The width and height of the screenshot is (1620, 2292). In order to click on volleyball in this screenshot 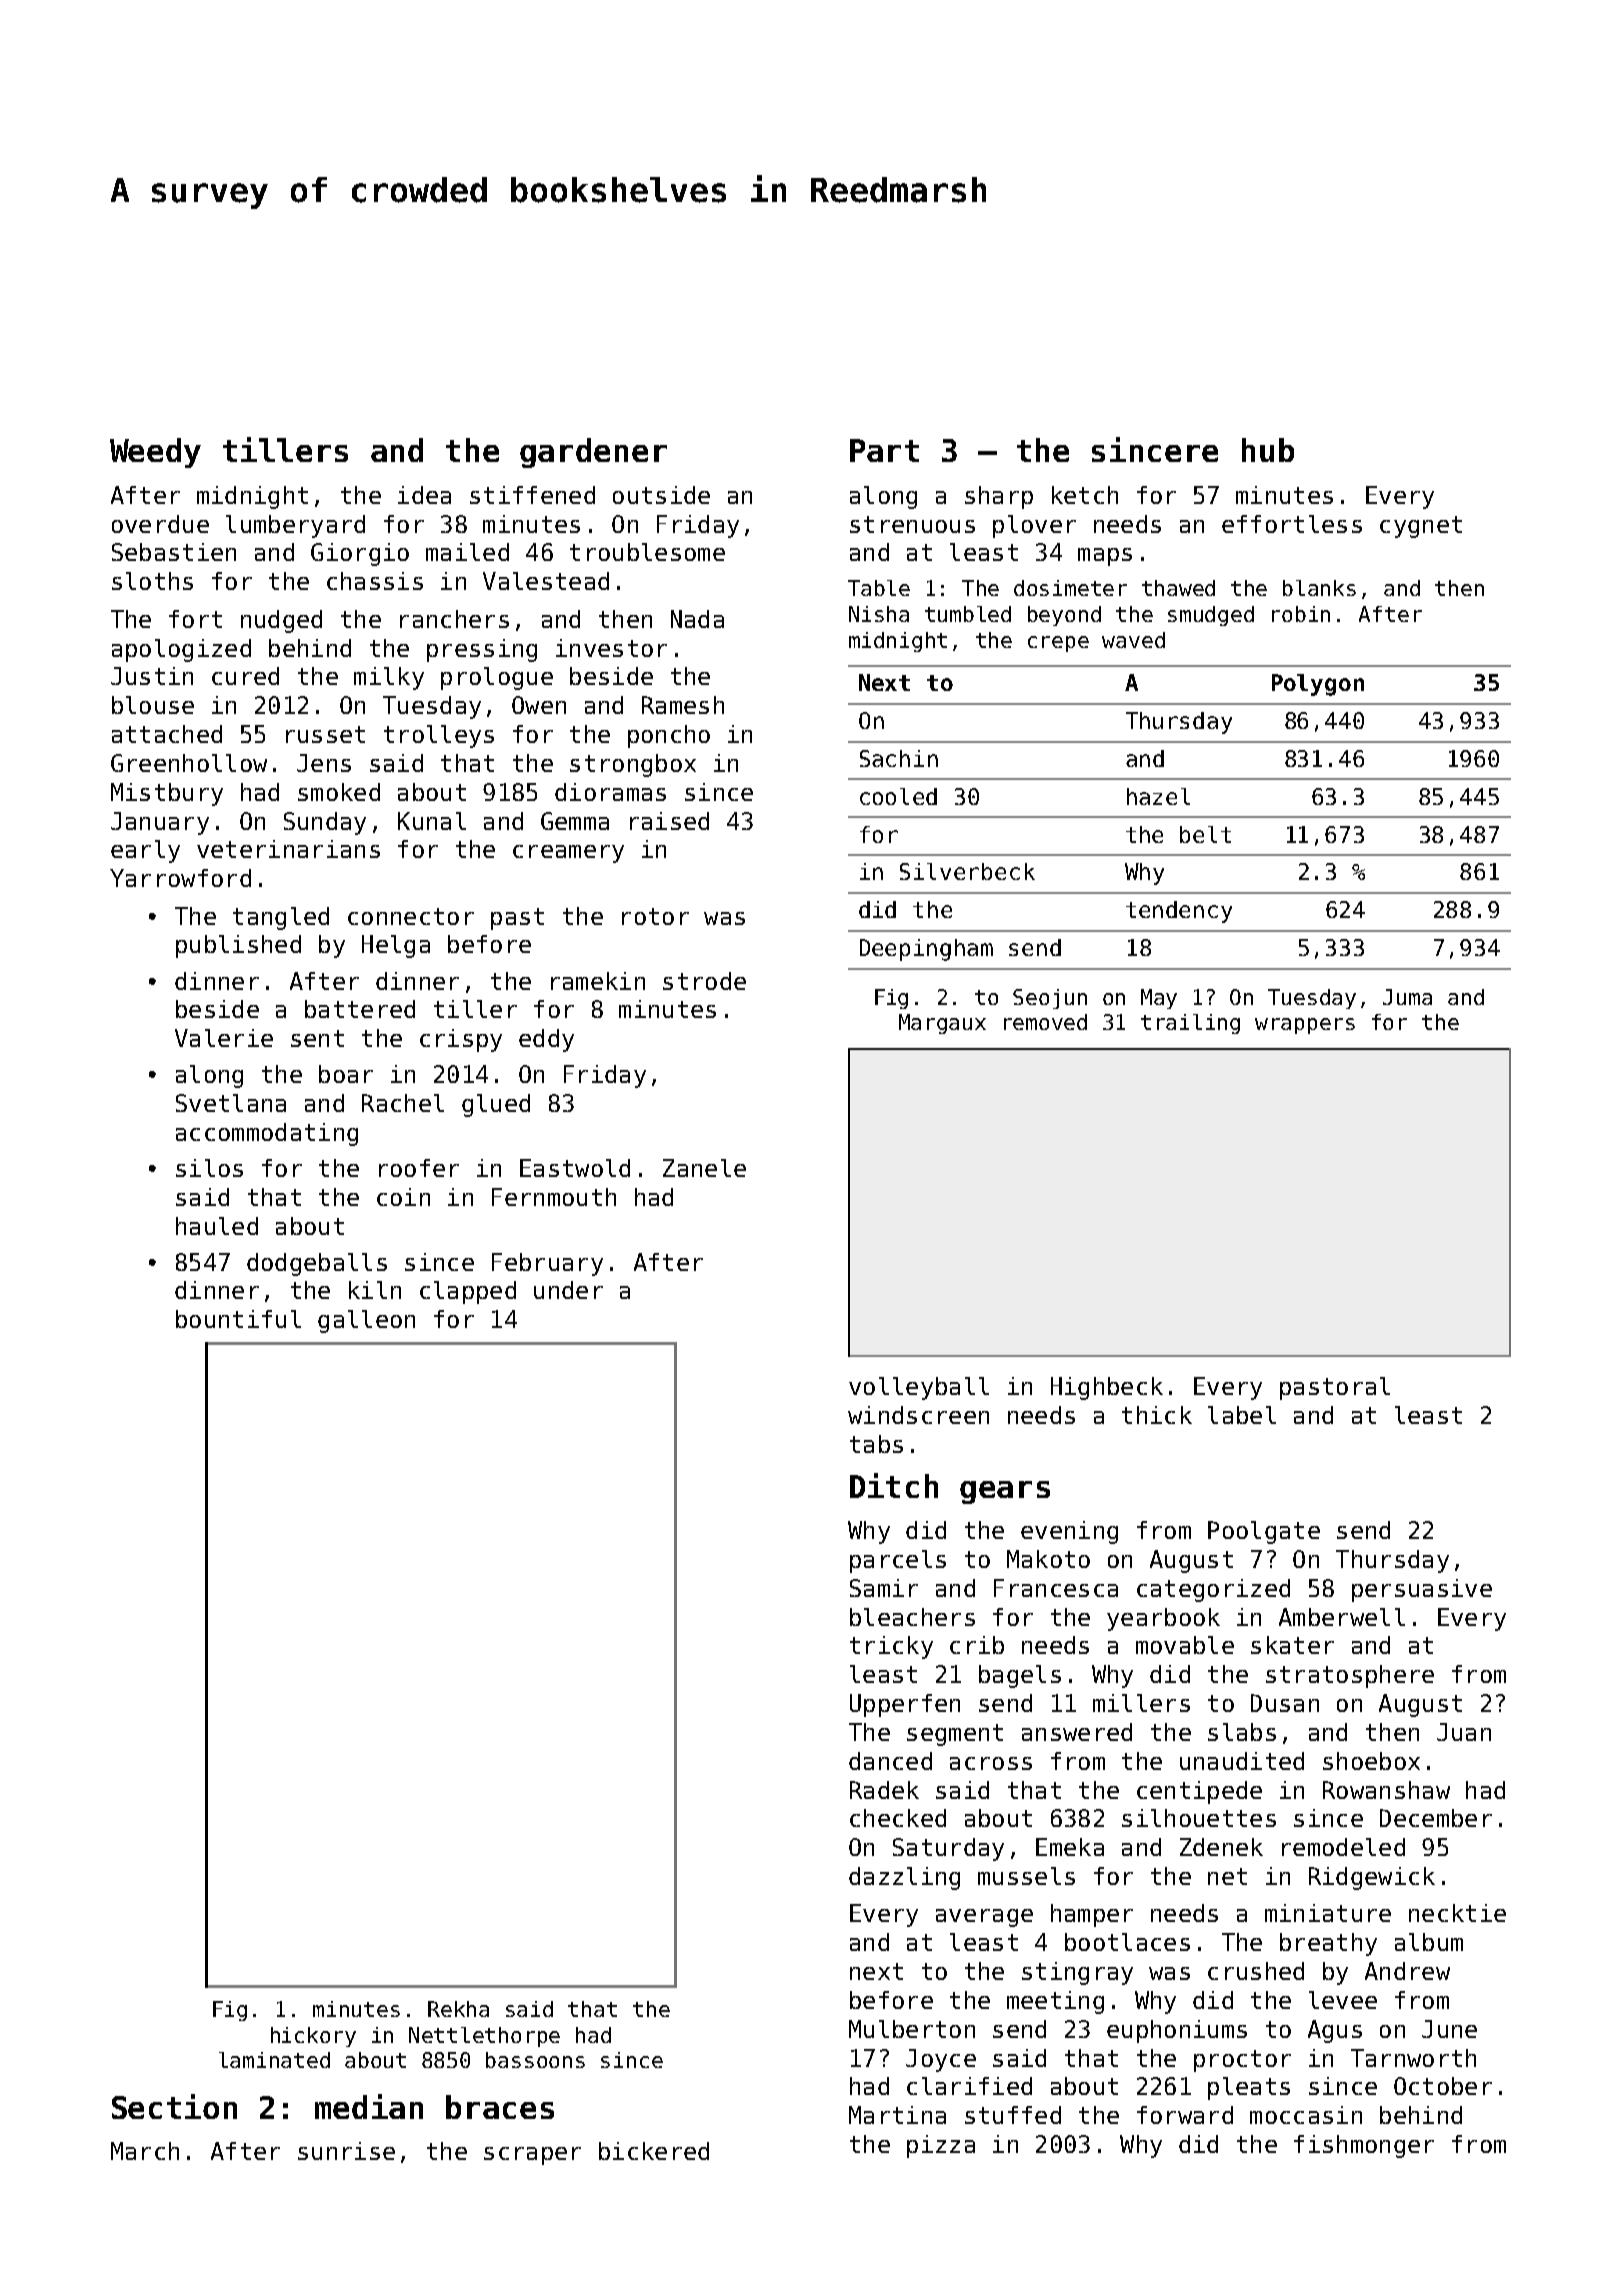, I will do `click(919, 1388)`.
